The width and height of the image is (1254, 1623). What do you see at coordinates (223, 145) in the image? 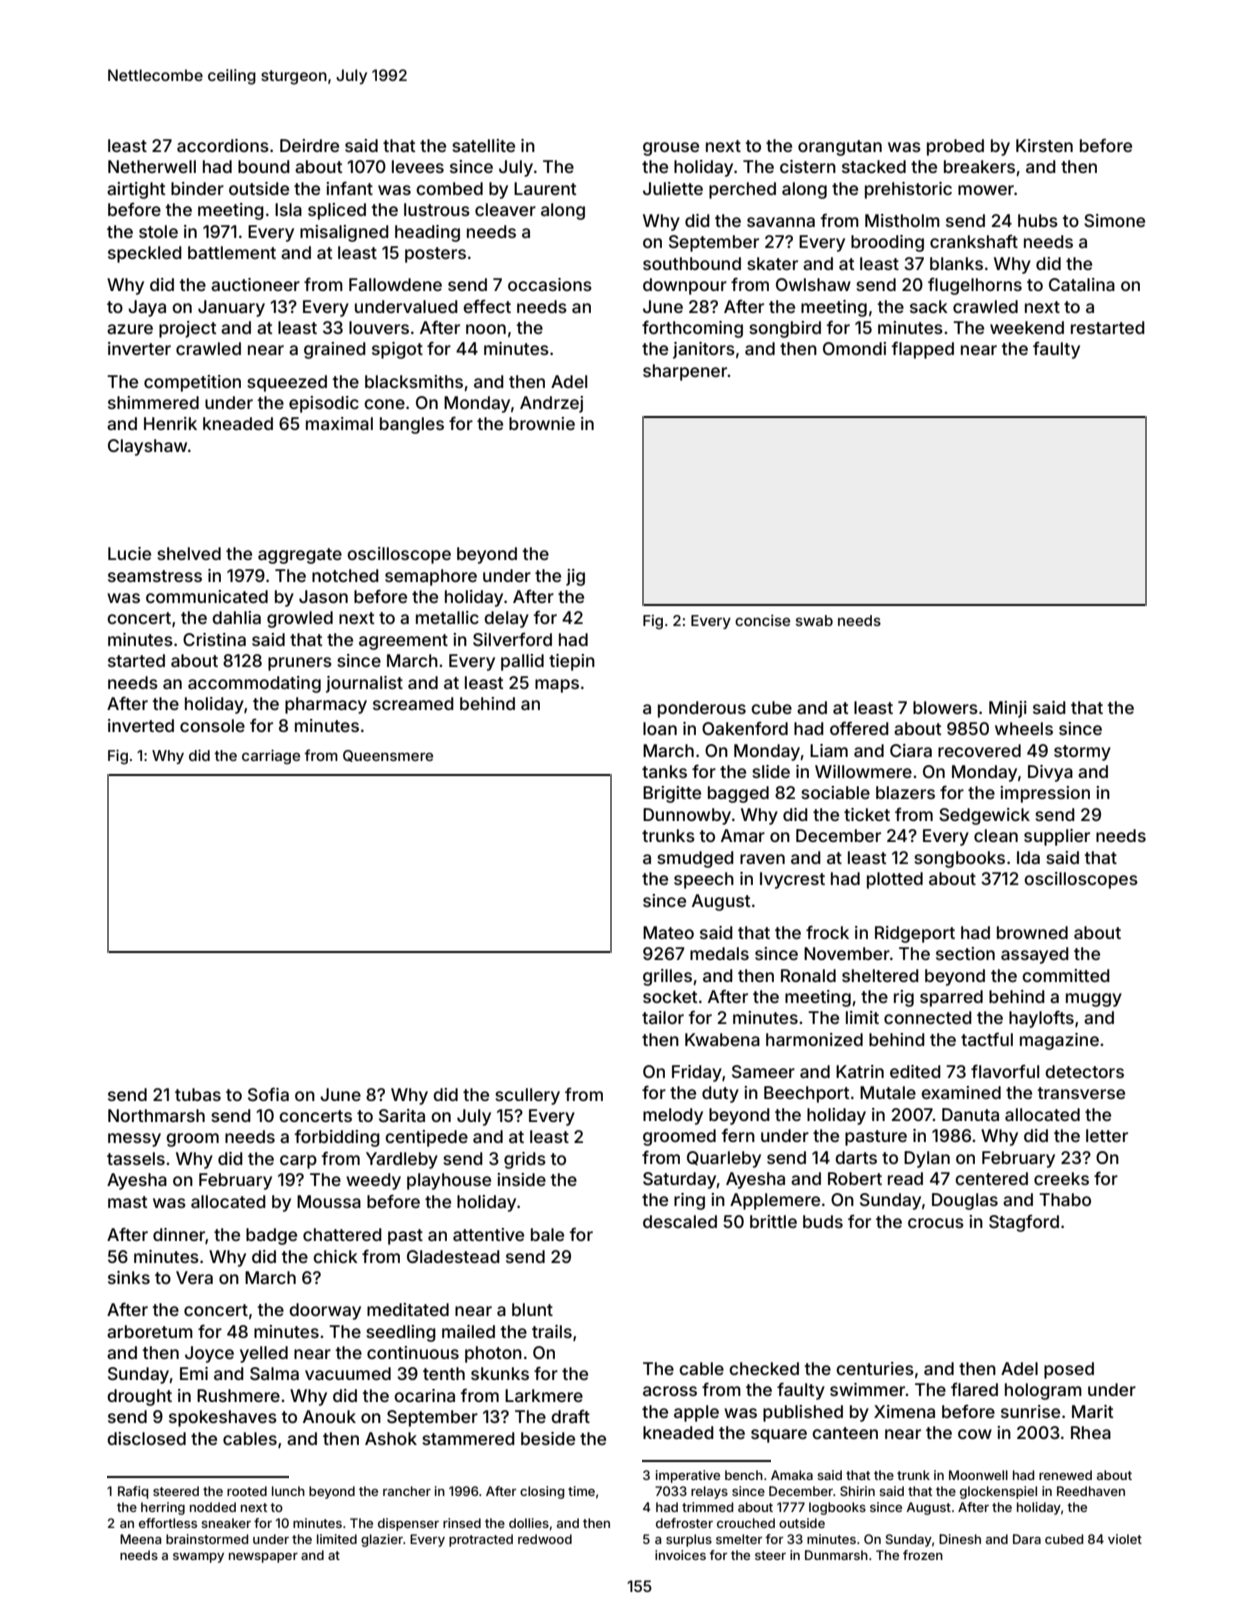
I see `accordions` at bounding box center [223, 145].
